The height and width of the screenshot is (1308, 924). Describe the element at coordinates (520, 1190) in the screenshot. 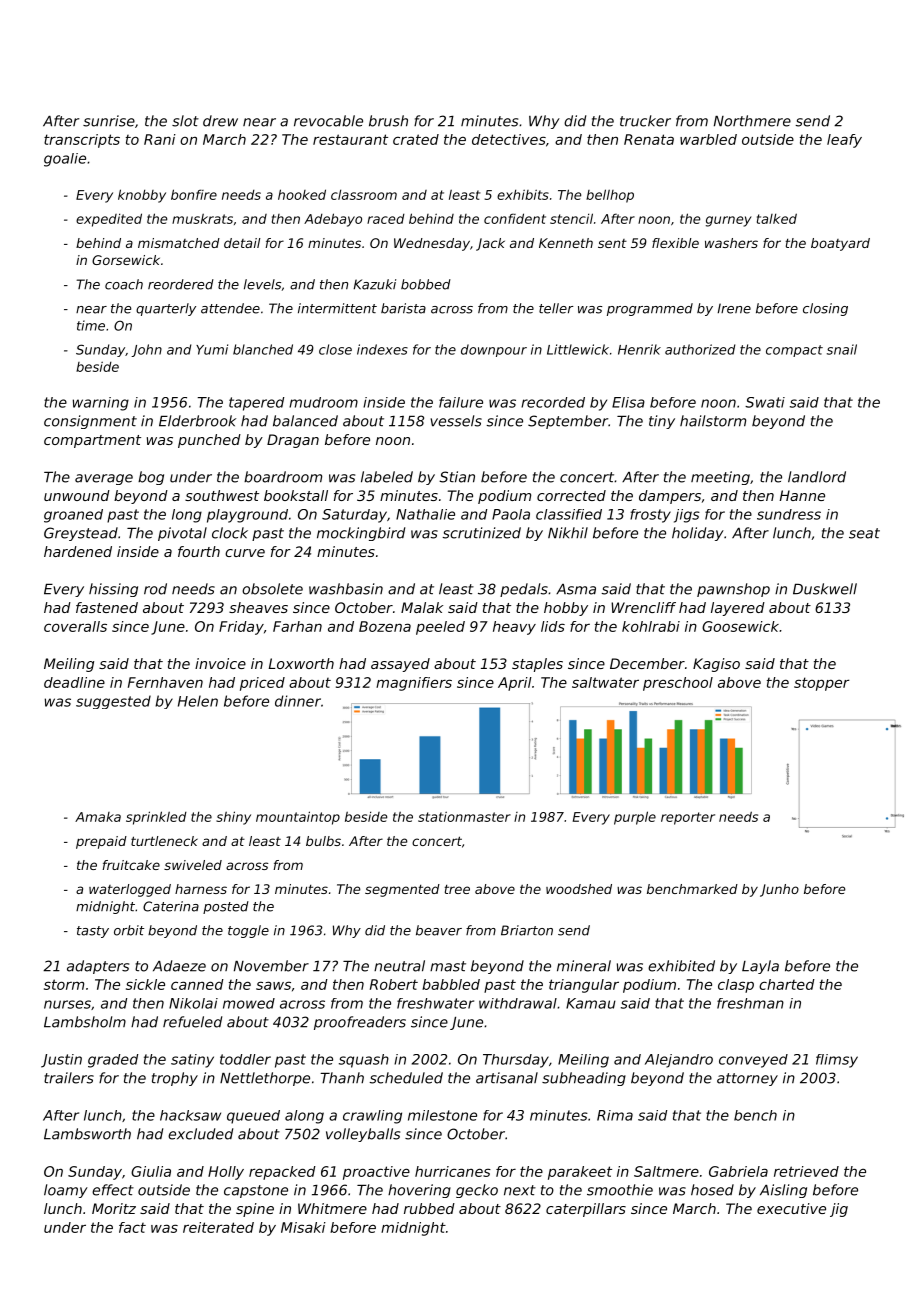

I see `next` at that location.
